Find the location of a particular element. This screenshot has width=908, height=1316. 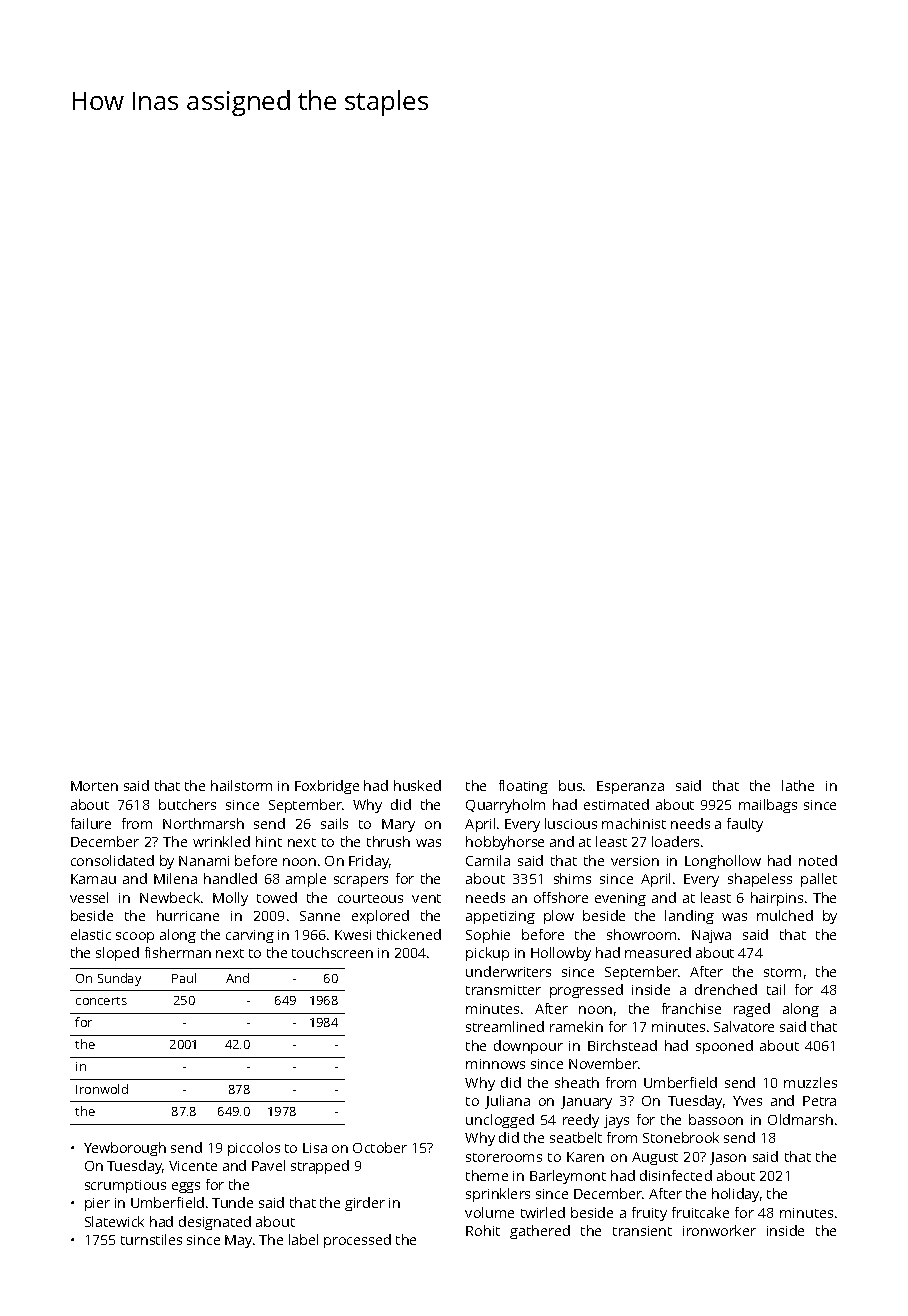

Ironwold is located at coordinates (102, 1089).
